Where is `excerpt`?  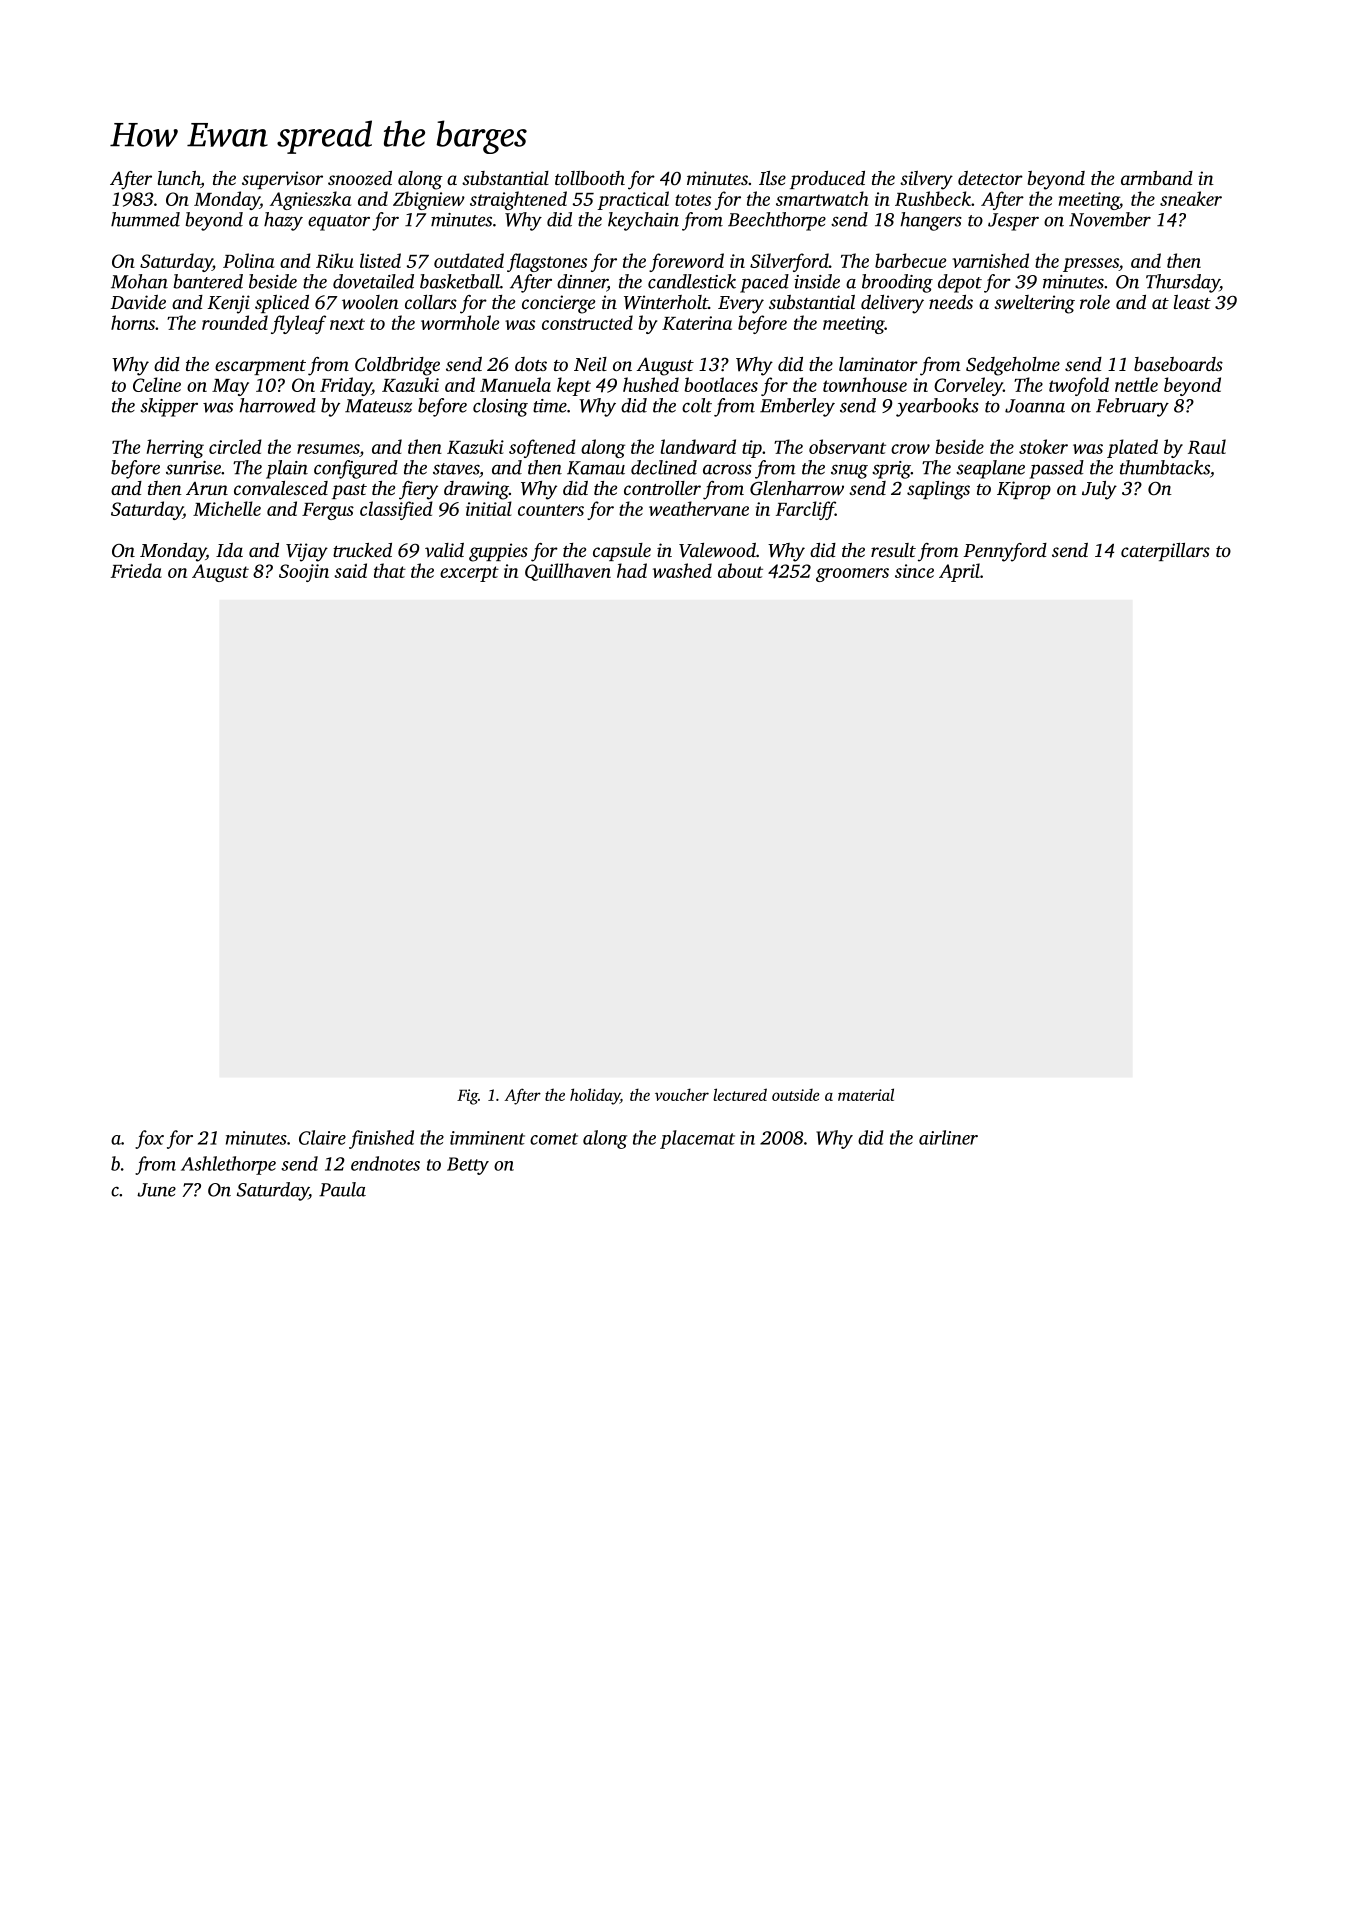 excerpt is located at coordinates (469, 574).
